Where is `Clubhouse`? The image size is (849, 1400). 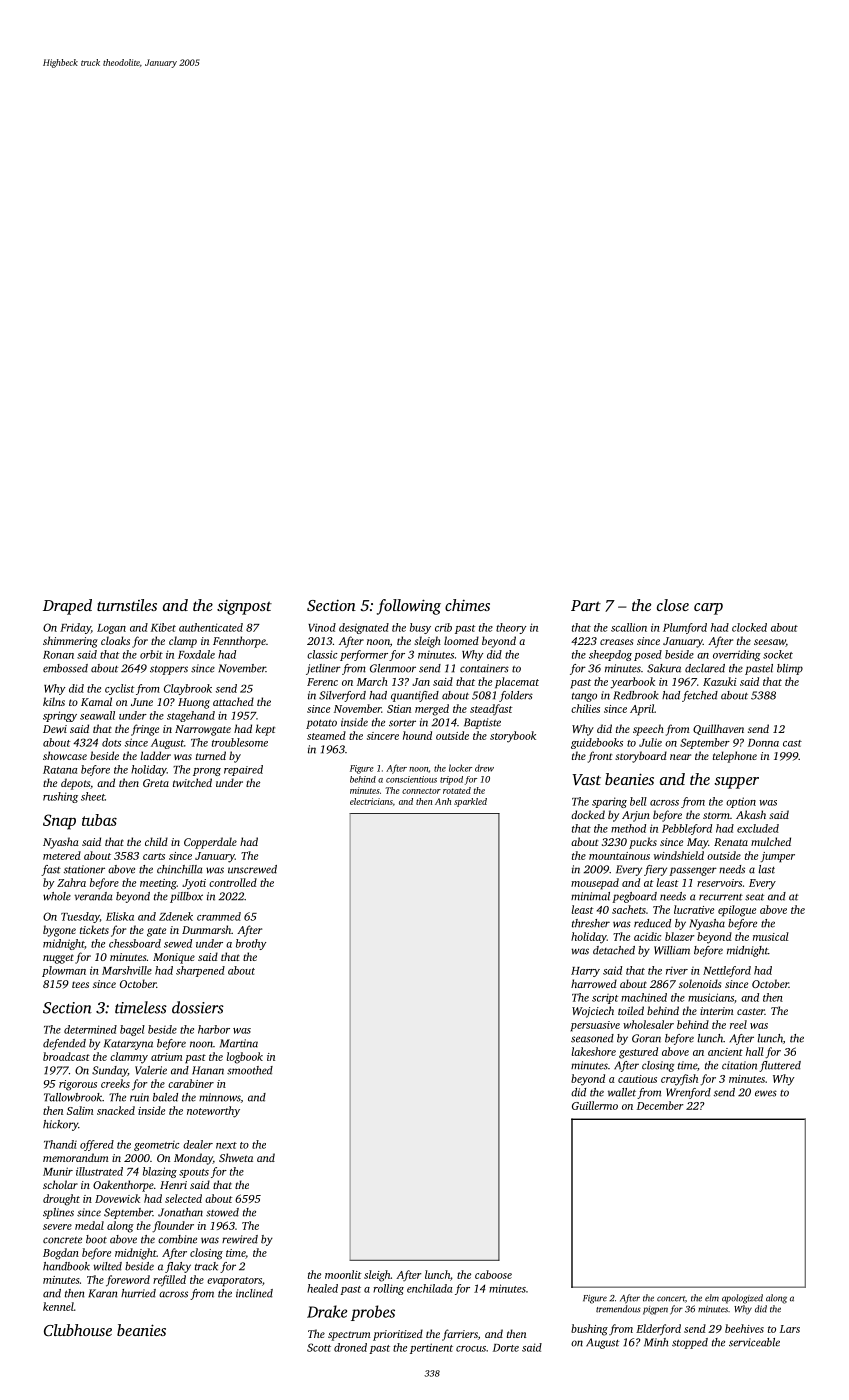 Clubhouse is located at coordinates (78, 1330).
